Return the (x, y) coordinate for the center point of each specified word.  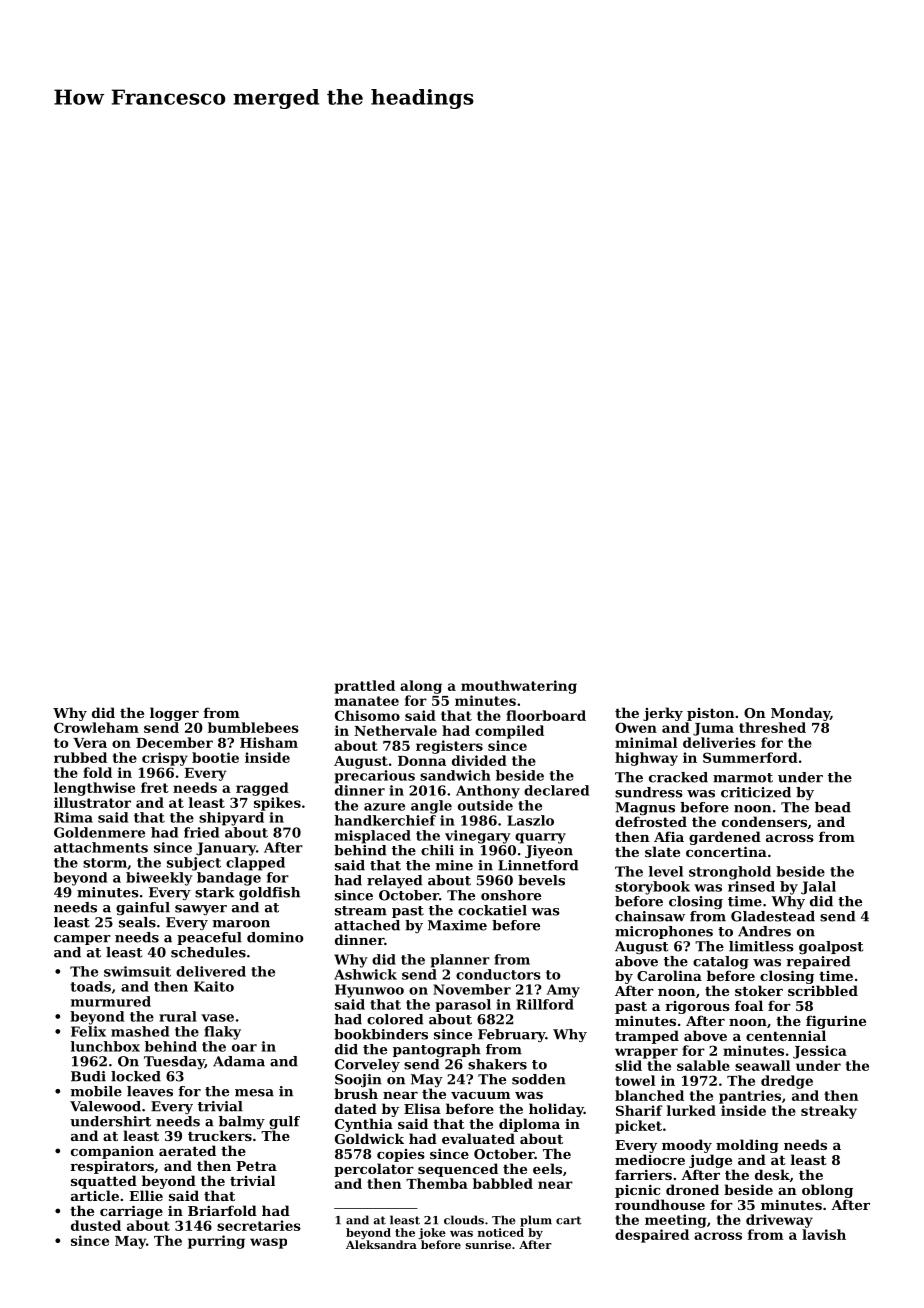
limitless (761, 946)
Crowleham (96, 727)
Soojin (358, 1080)
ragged (262, 789)
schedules (208, 952)
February (511, 1035)
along (421, 687)
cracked (678, 777)
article (95, 1195)
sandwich (455, 775)
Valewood (105, 1106)
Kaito (214, 986)
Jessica (820, 1052)
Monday (800, 714)
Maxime (457, 925)
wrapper (646, 1053)
